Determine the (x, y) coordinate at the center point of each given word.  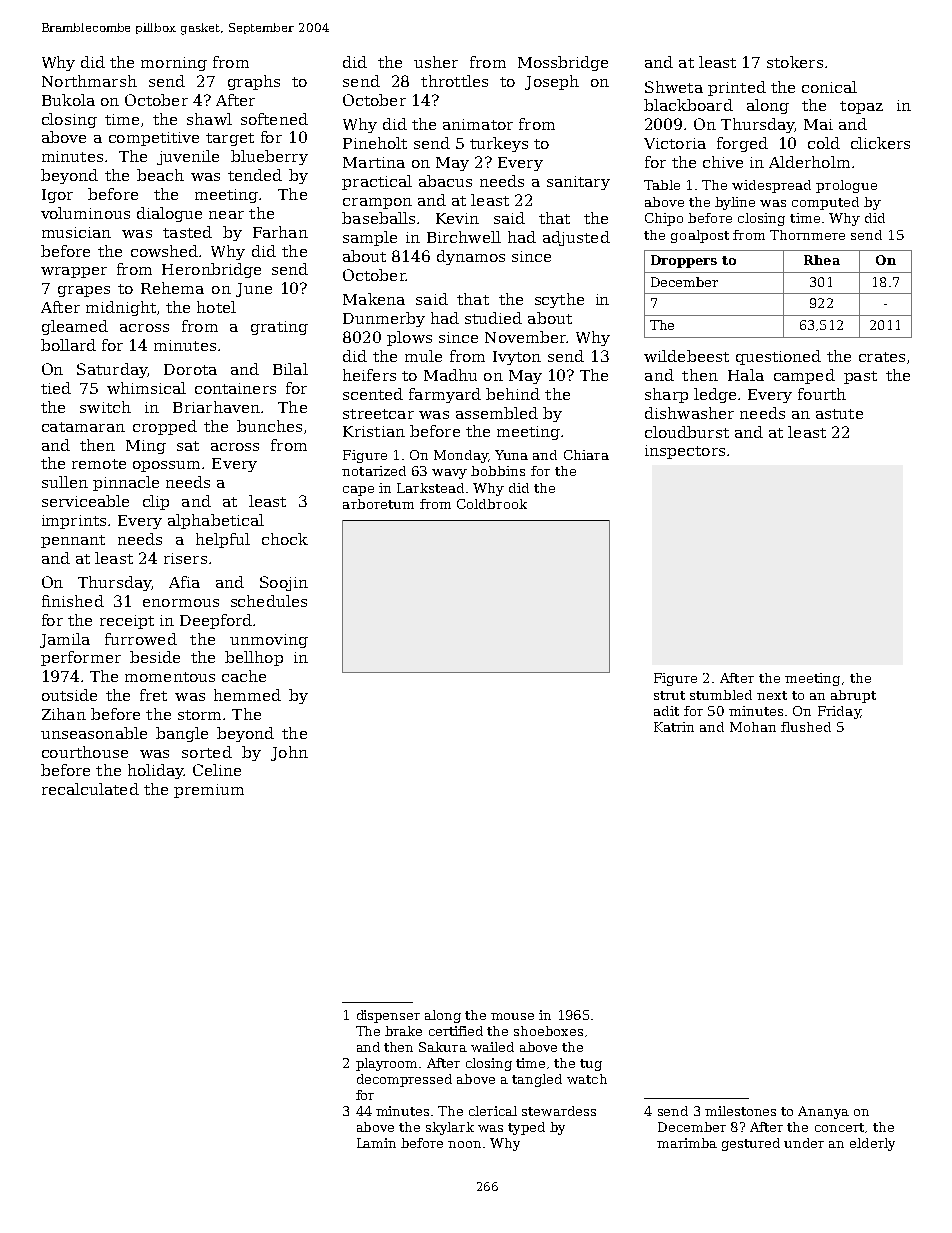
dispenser (388, 1016)
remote (99, 464)
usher (436, 62)
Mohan (753, 727)
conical (829, 87)
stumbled (721, 695)
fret (153, 695)
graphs (254, 82)
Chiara (586, 455)
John (289, 753)
